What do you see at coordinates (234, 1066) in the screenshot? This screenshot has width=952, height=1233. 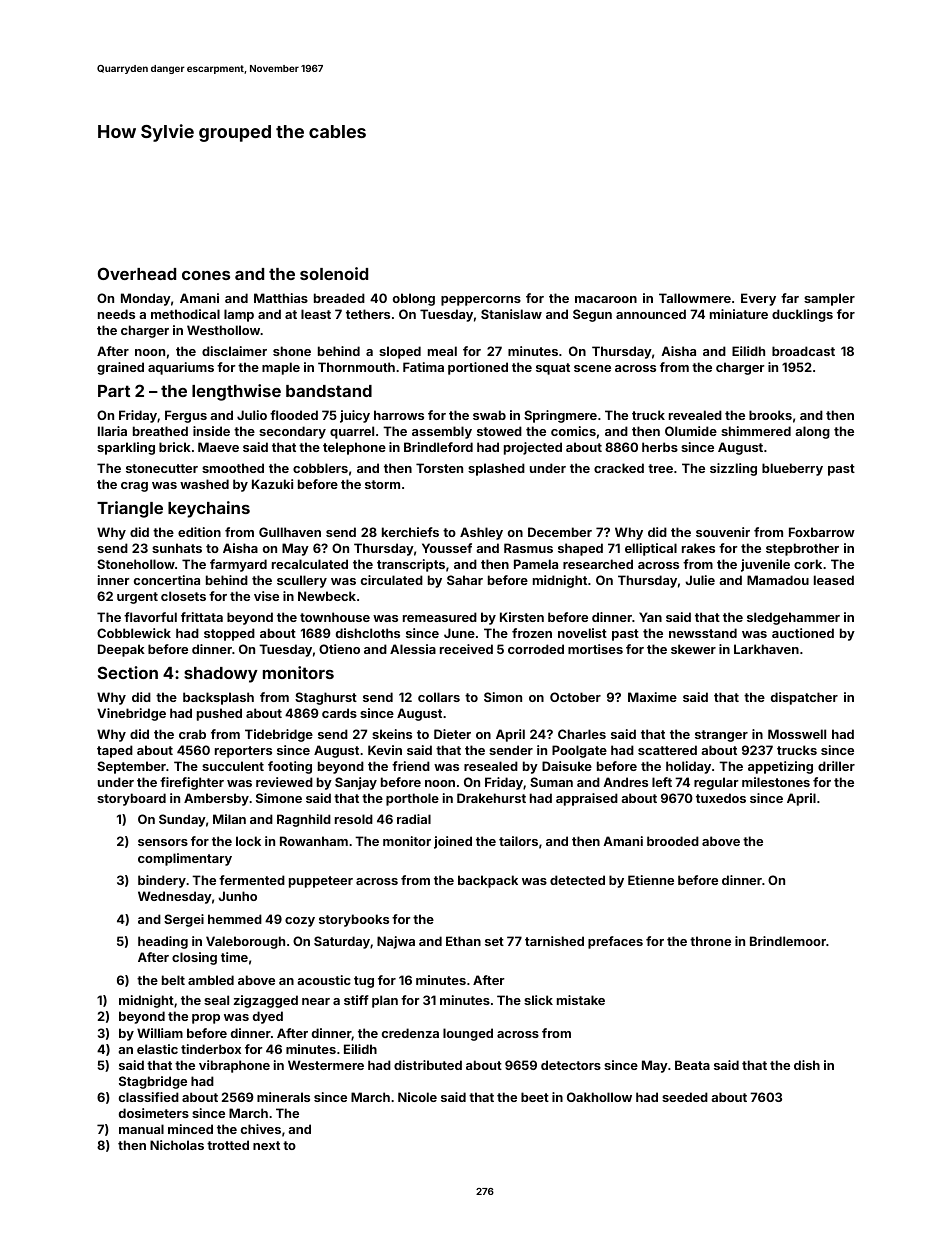 I see `vibraphone` at bounding box center [234, 1066].
